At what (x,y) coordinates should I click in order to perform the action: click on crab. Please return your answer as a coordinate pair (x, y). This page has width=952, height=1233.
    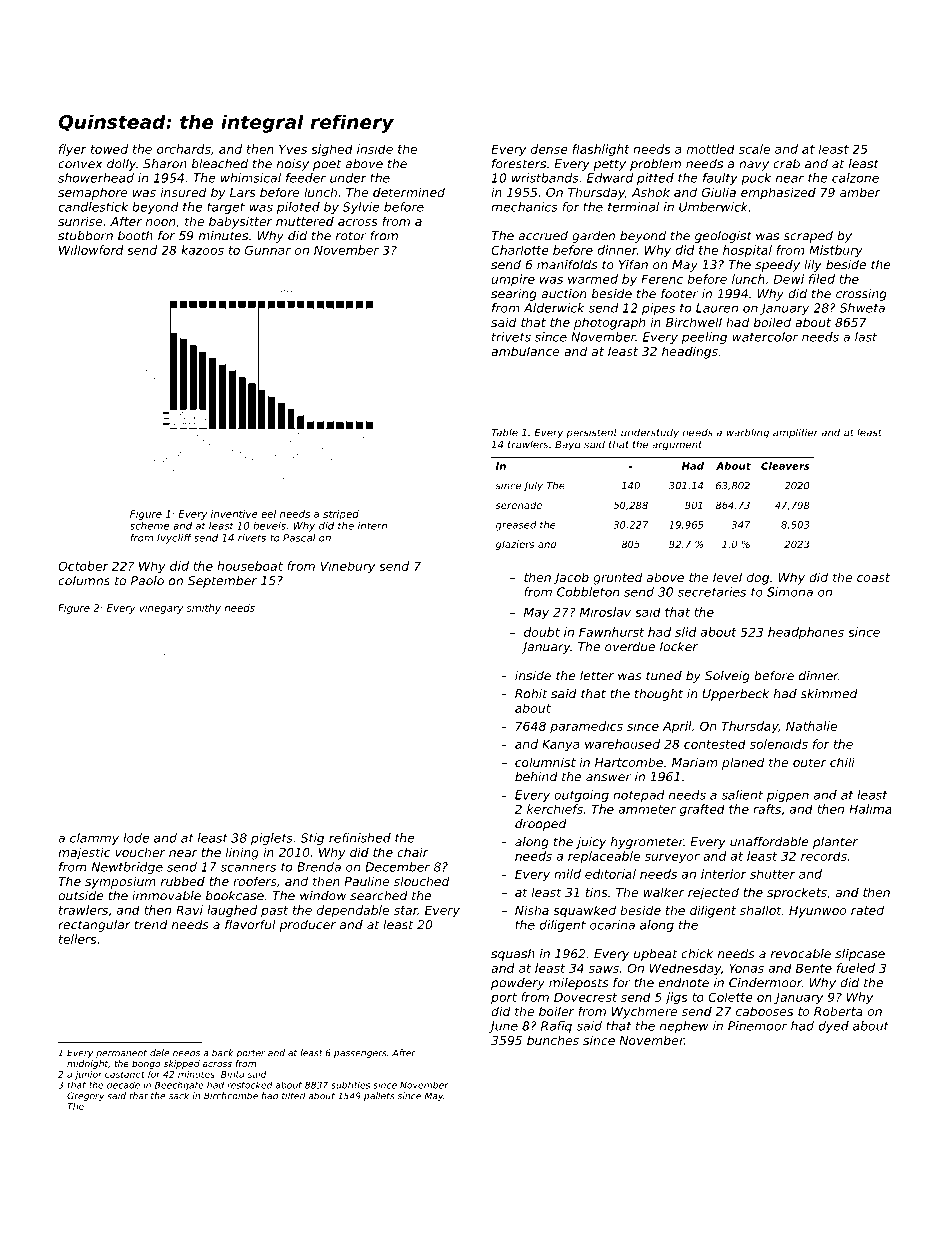
    Looking at the image, I should click on (786, 164).
